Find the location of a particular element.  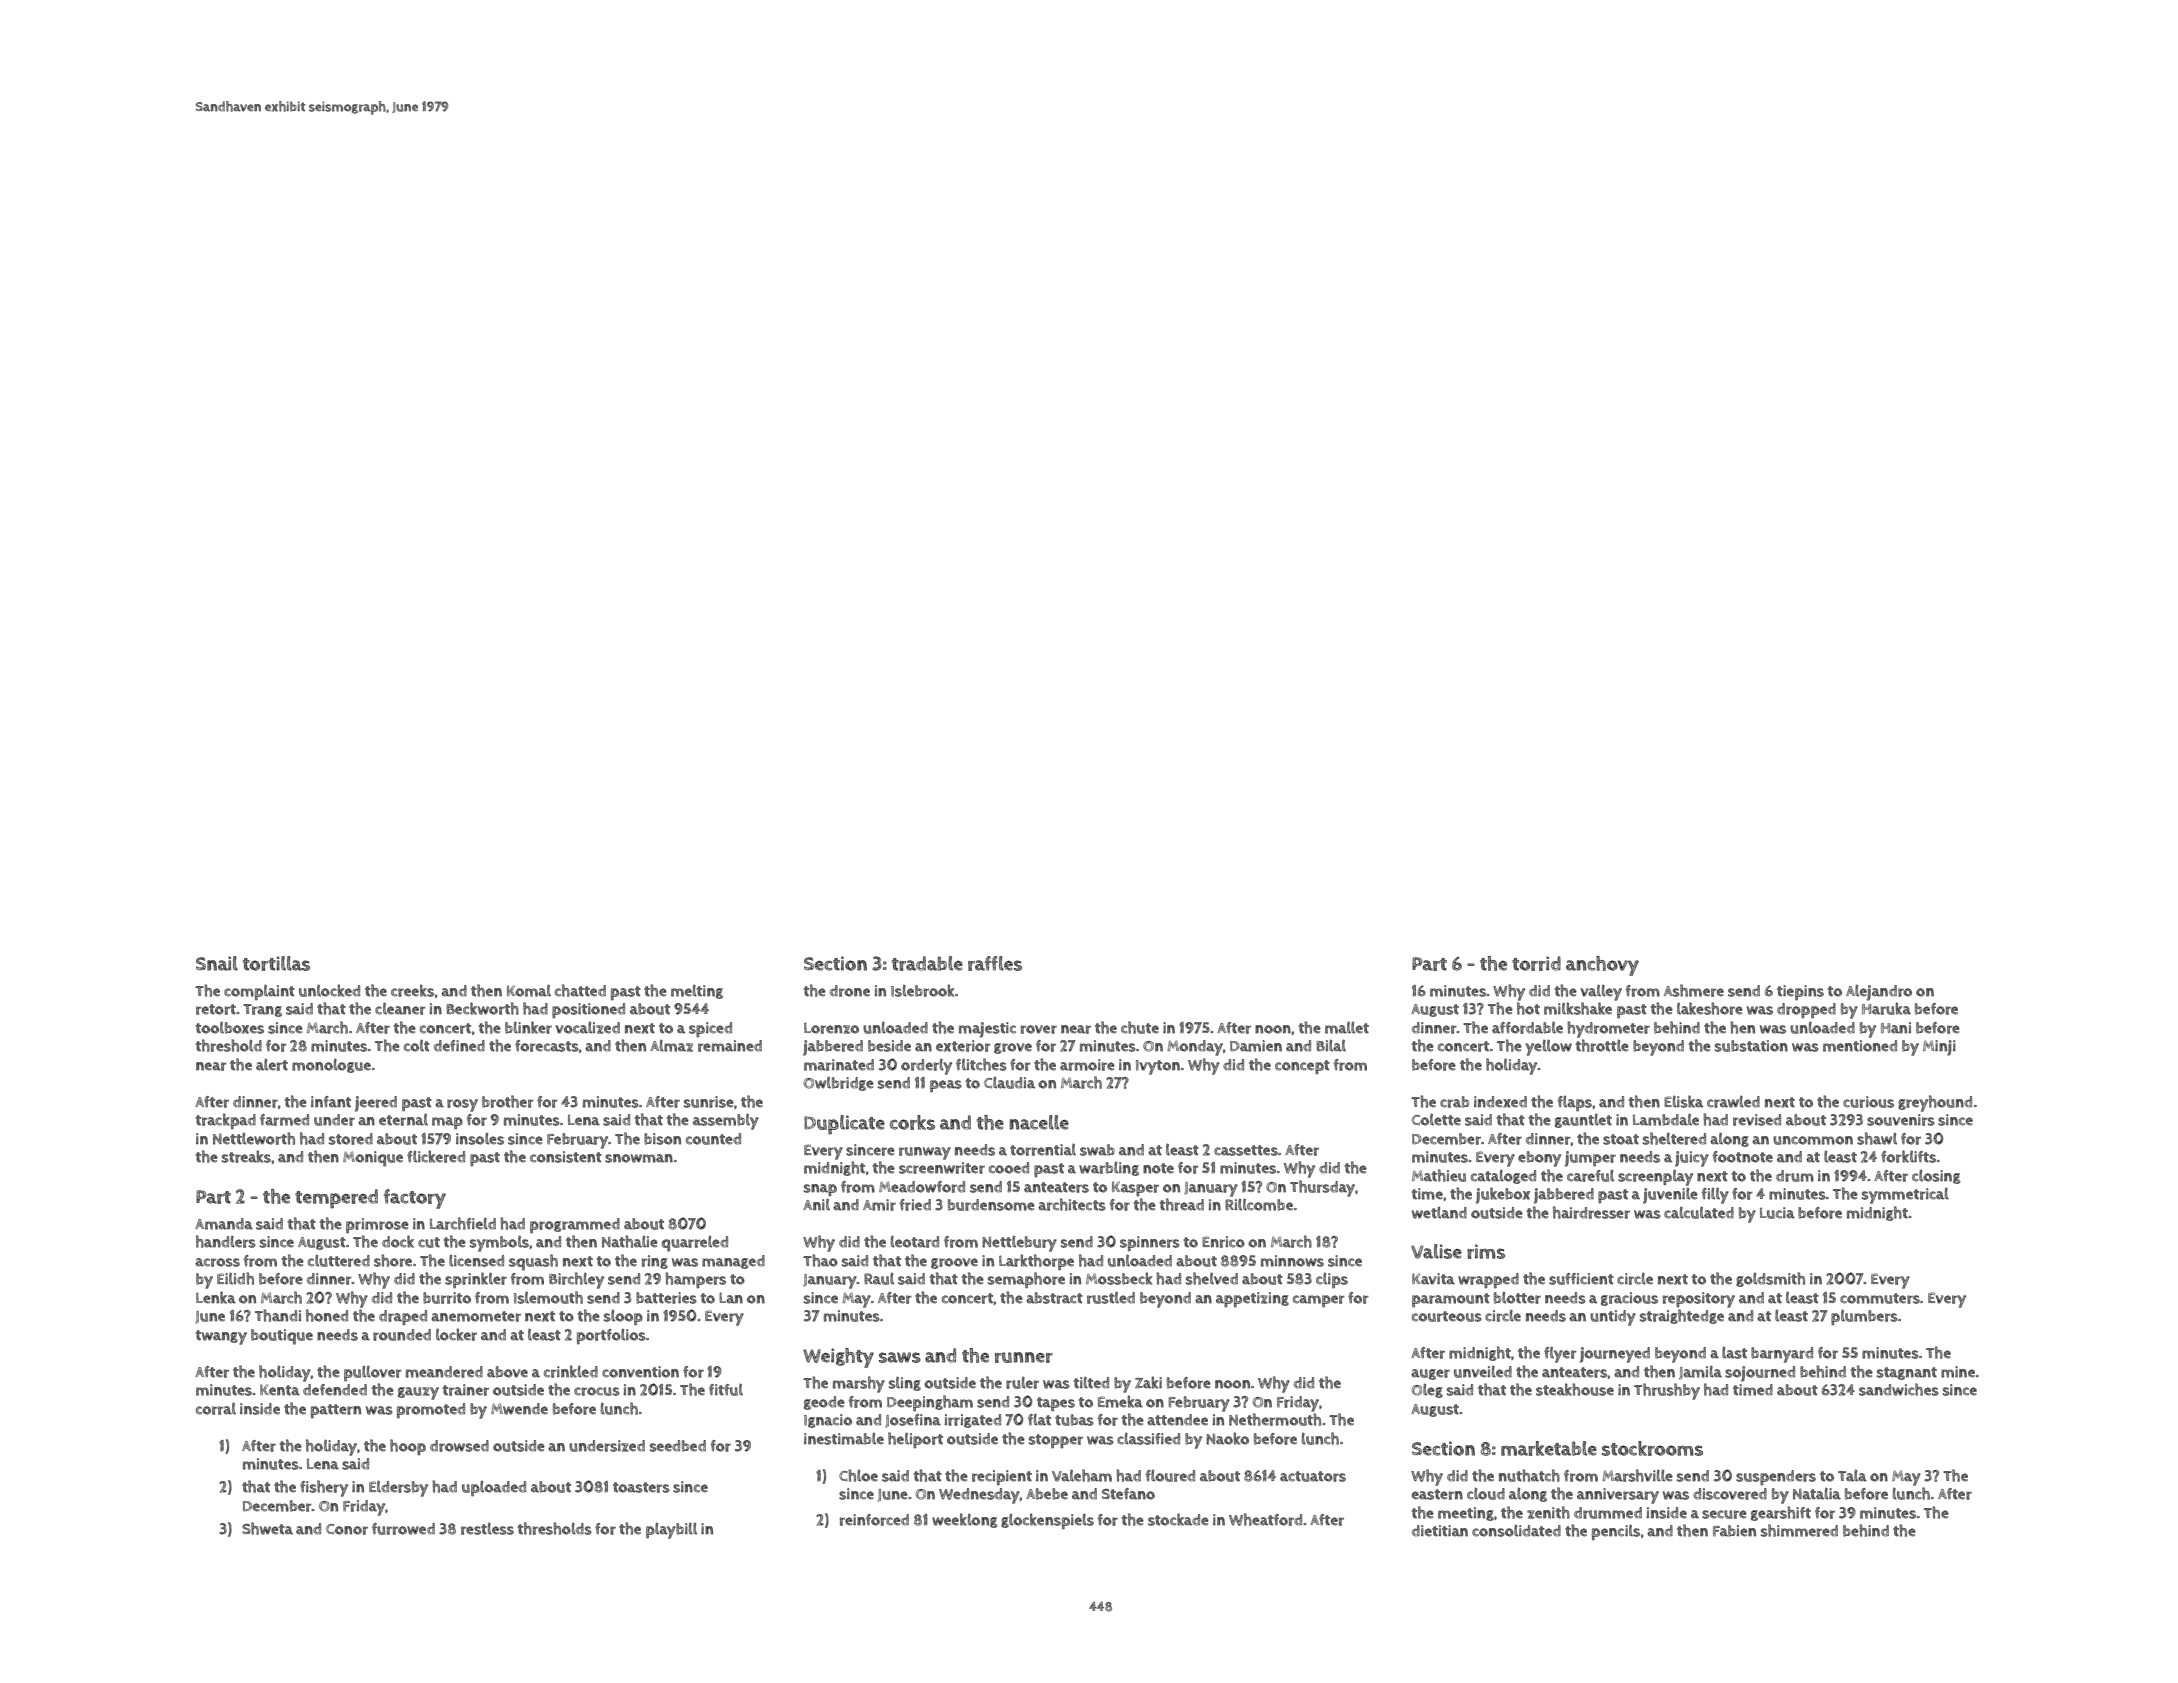

tortillas is located at coordinates (276, 963).
